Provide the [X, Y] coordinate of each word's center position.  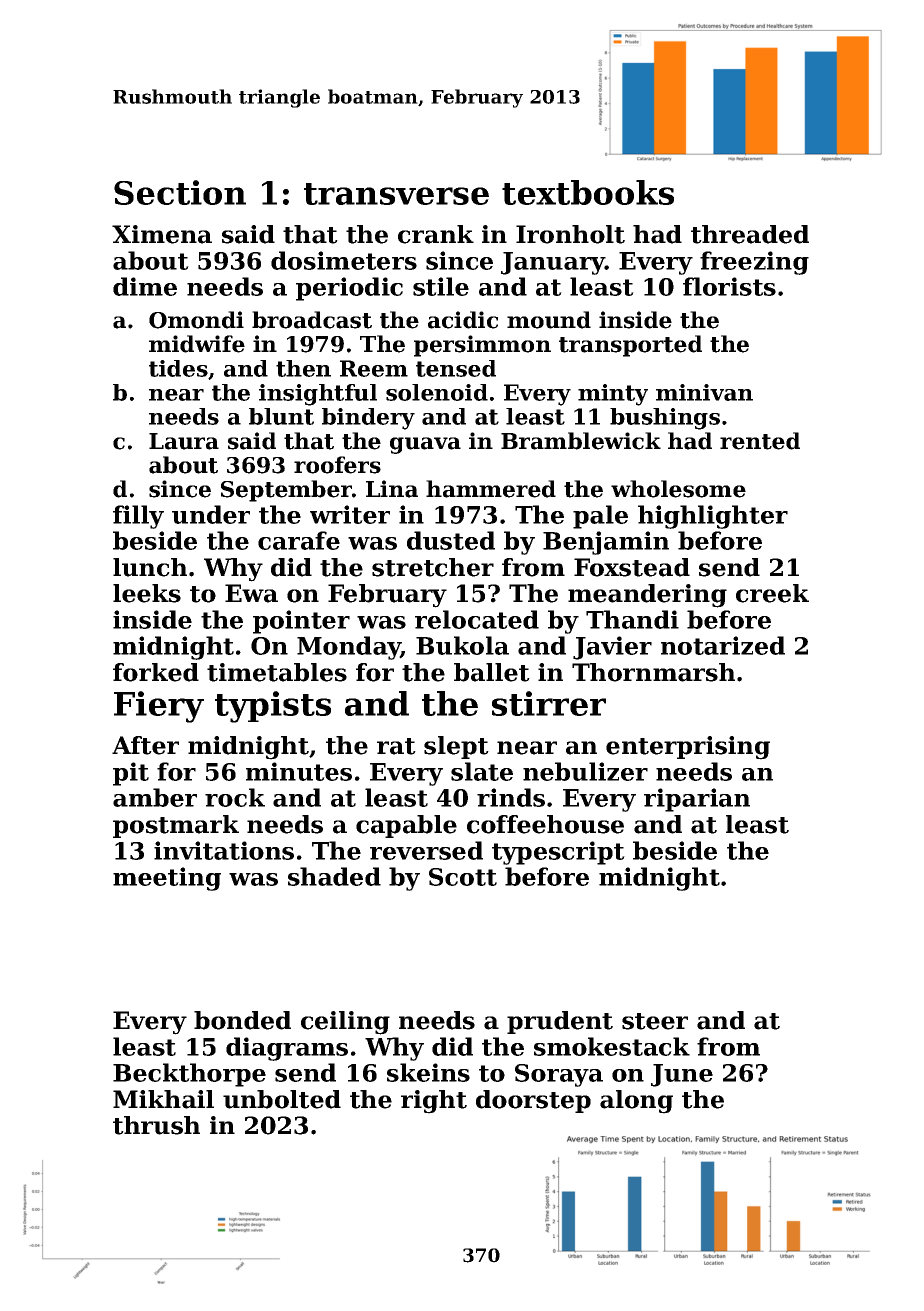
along [636, 1102]
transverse [396, 194]
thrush [156, 1125]
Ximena [162, 234]
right [434, 1102]
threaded [750, 234]
